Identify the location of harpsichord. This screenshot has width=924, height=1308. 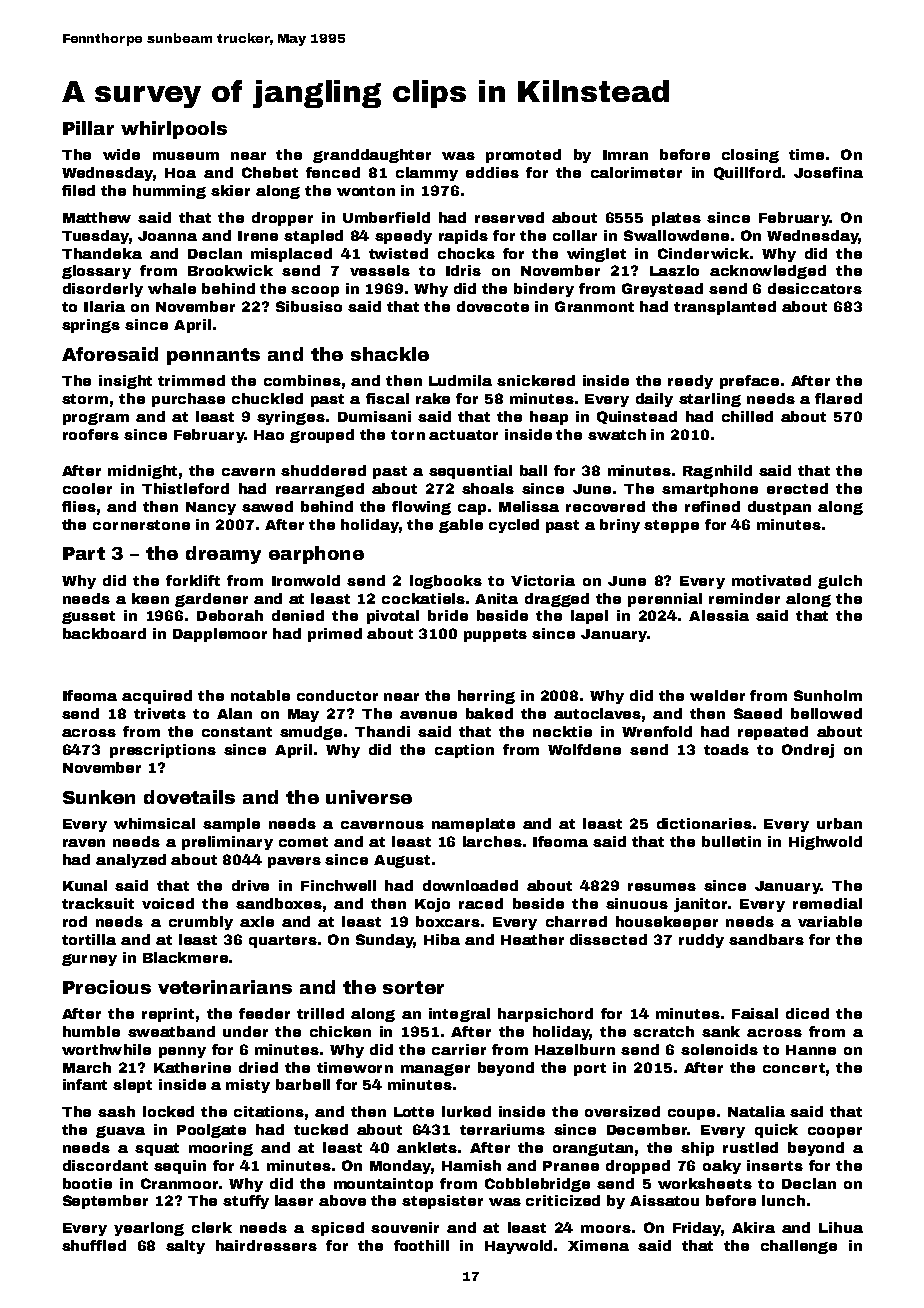
(545, 1015).
